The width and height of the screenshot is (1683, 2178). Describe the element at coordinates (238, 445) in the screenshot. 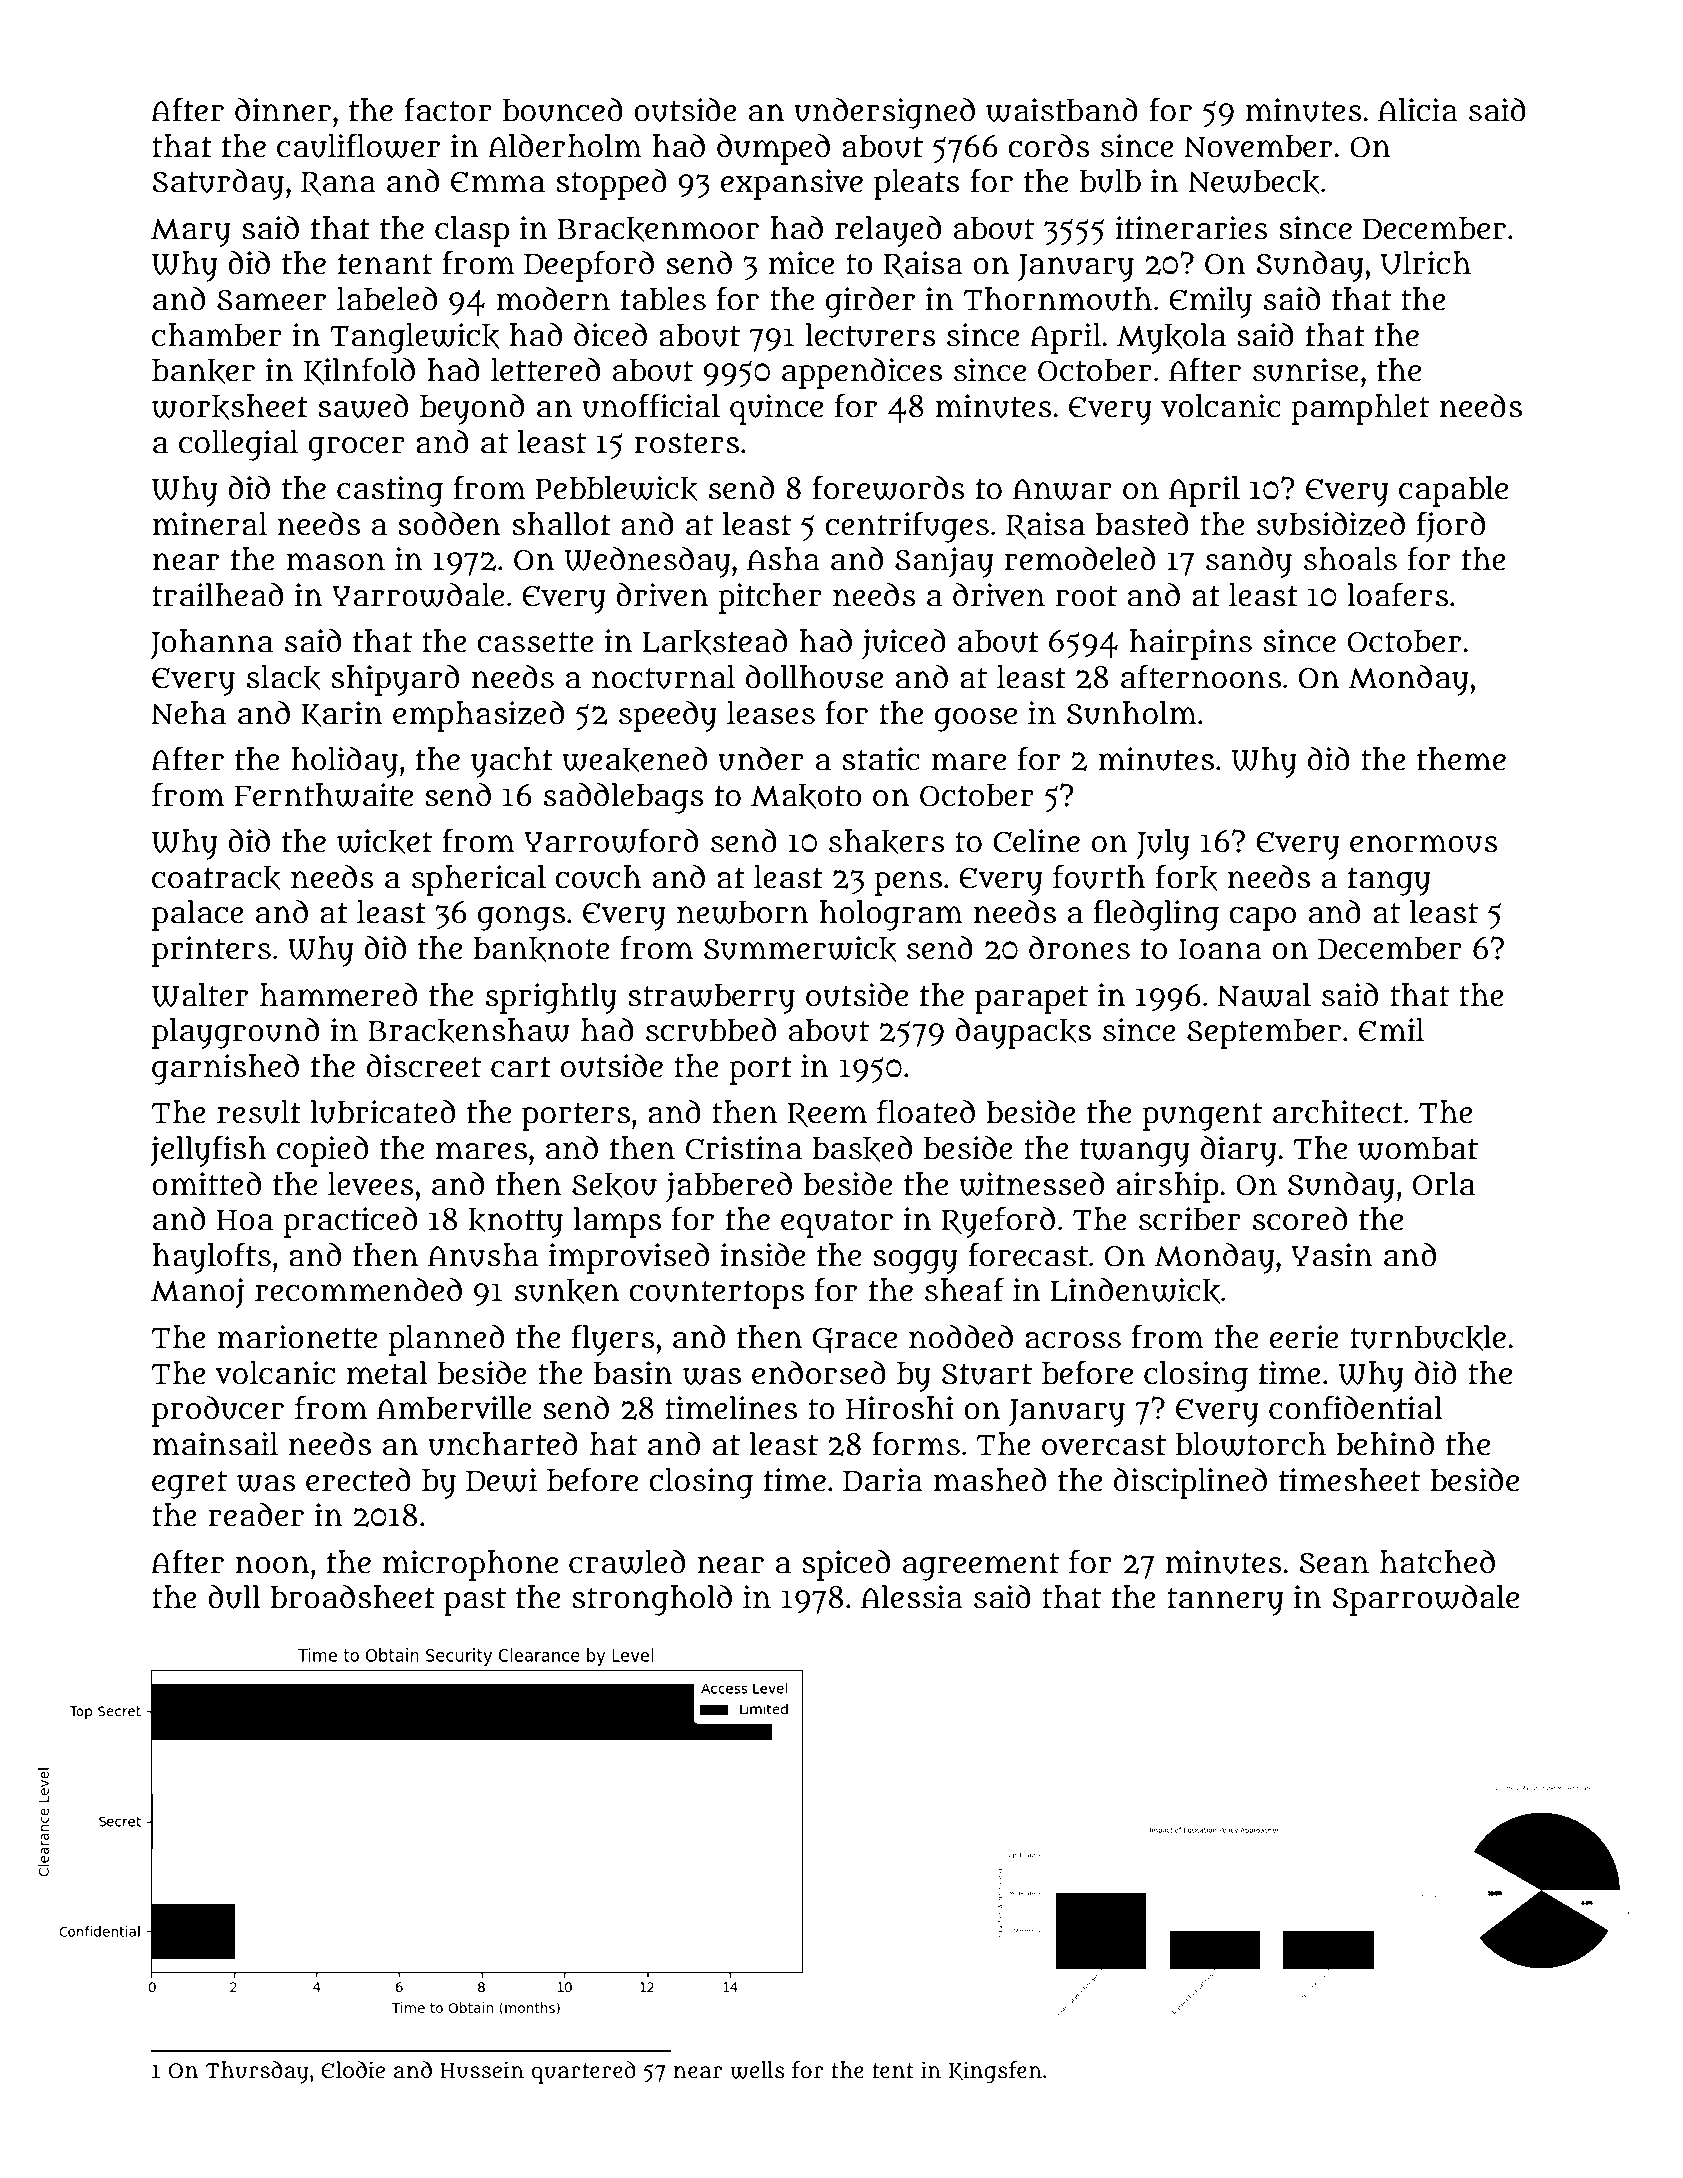

I see `collegial` at that location.
